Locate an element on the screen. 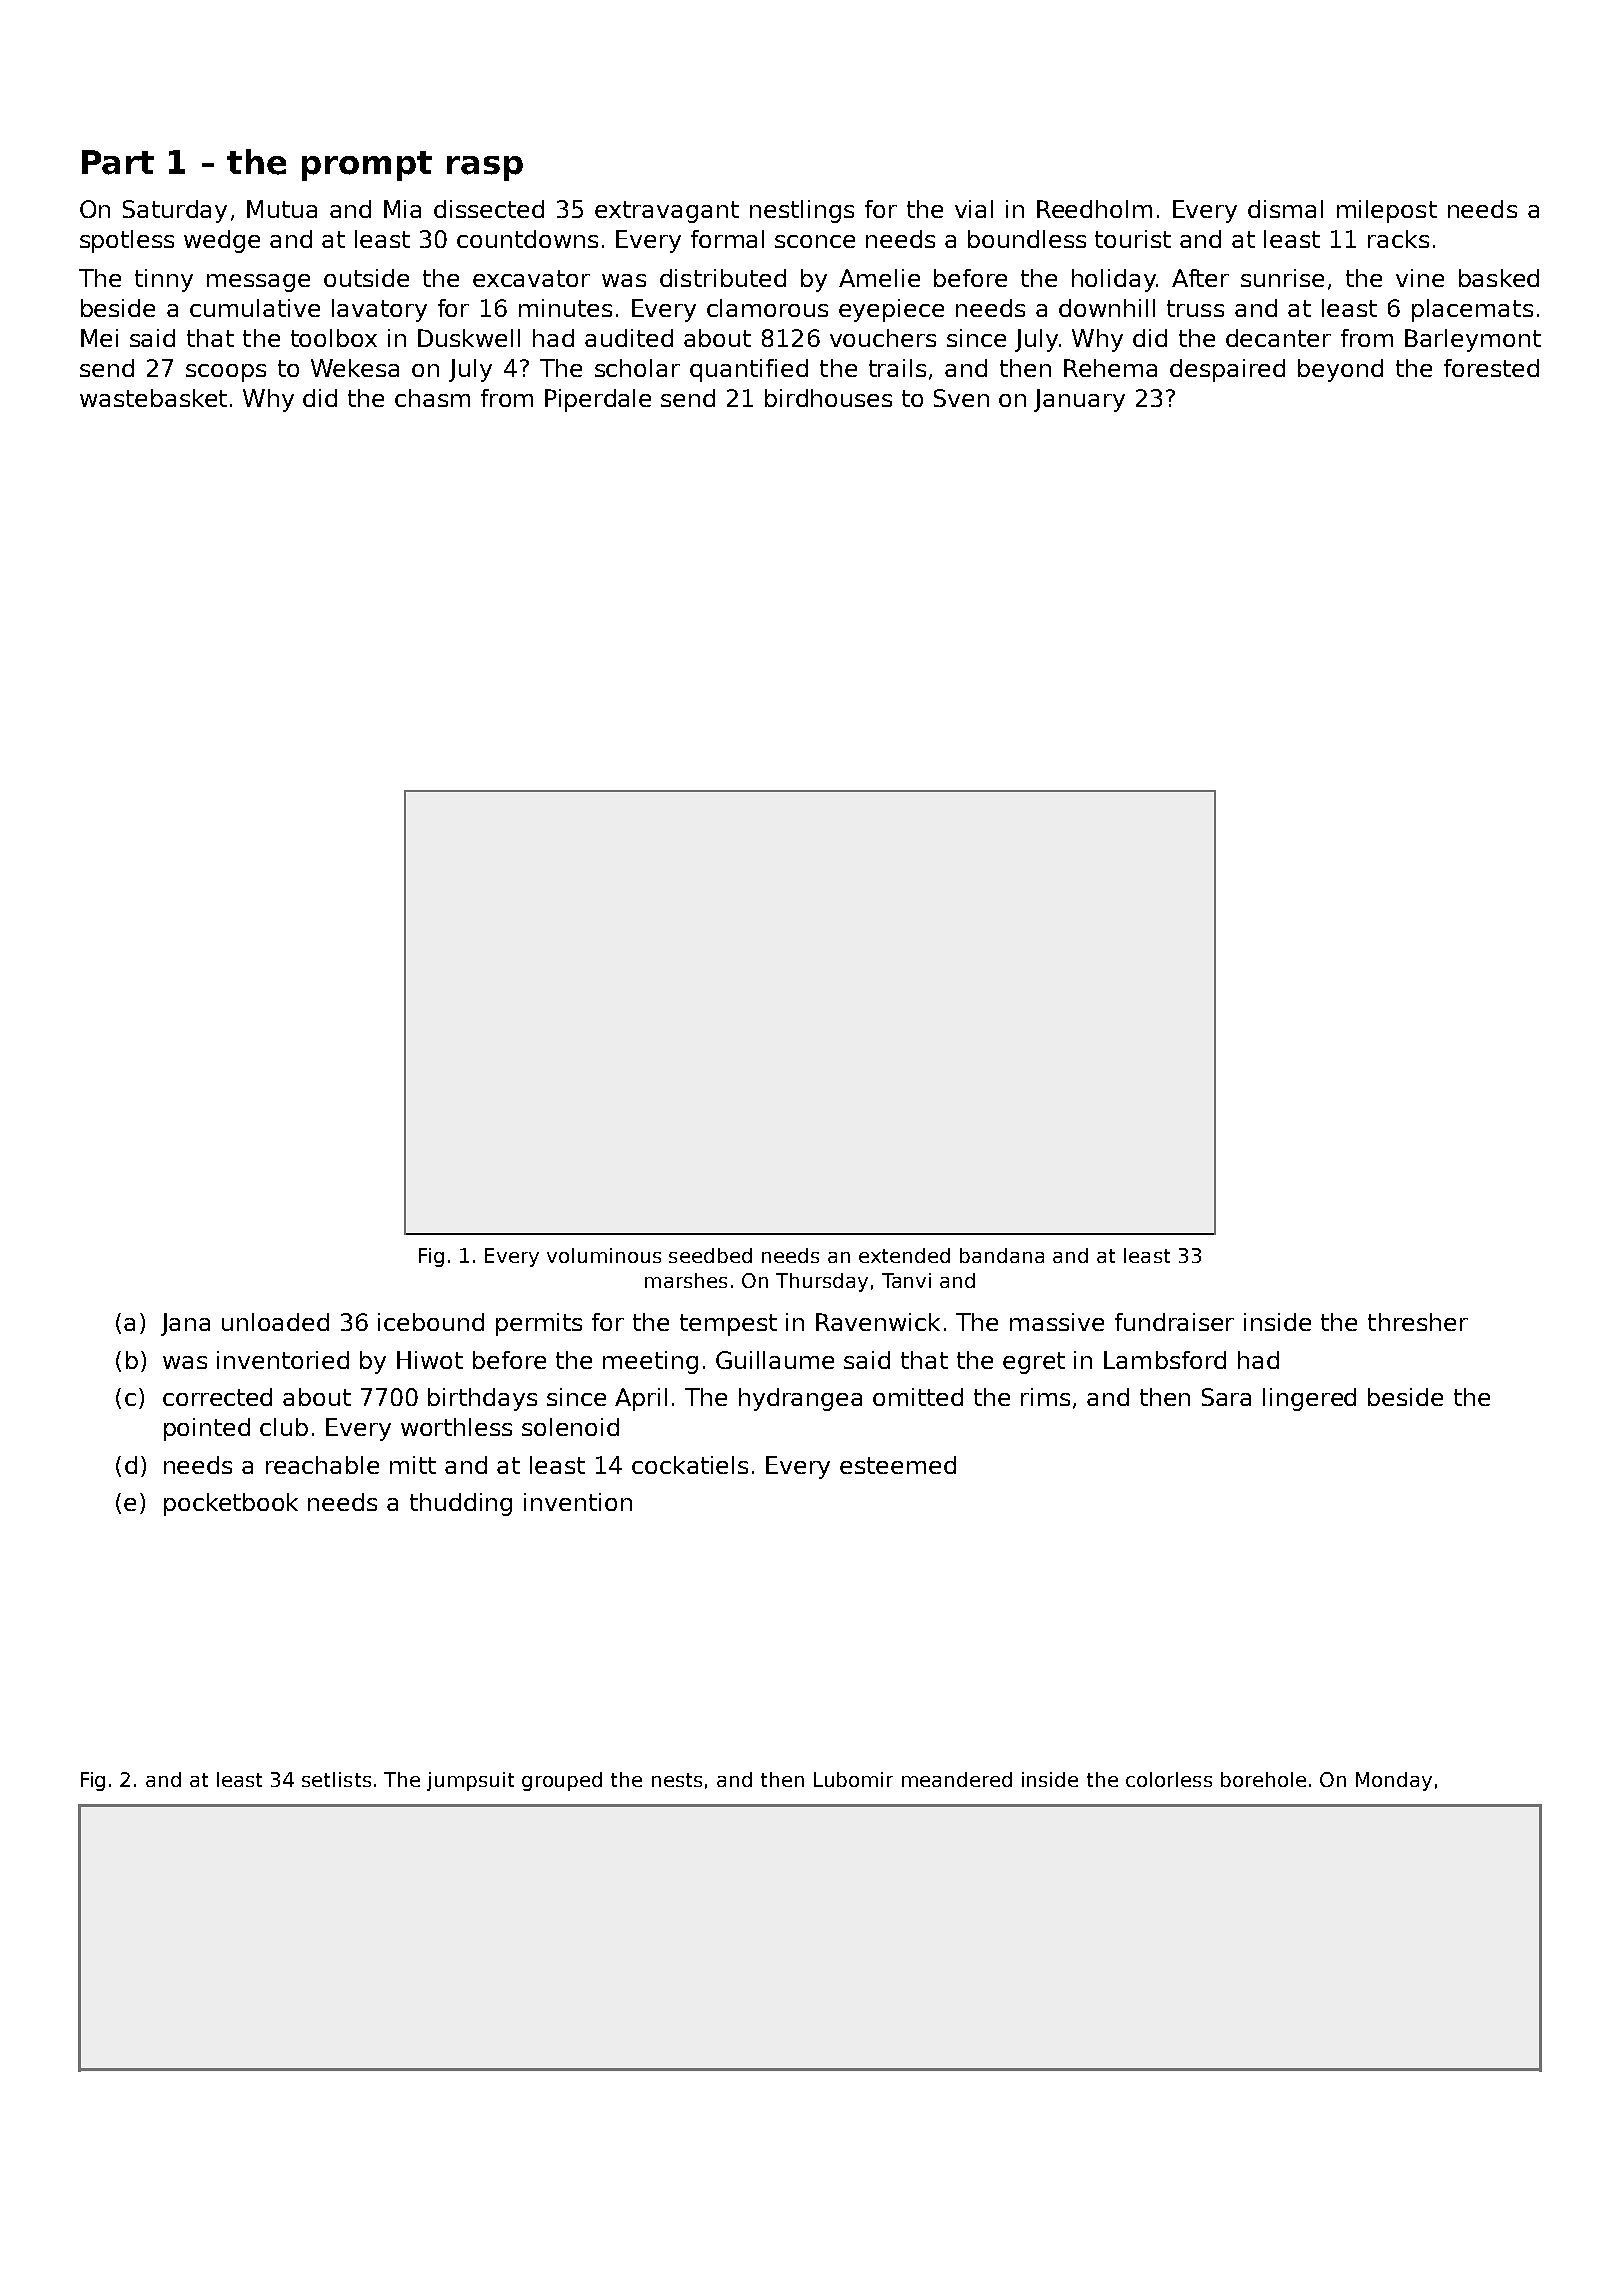 This screenshot has height=2292, width=1620. voluminous is located at coordinates (604, 1255).
